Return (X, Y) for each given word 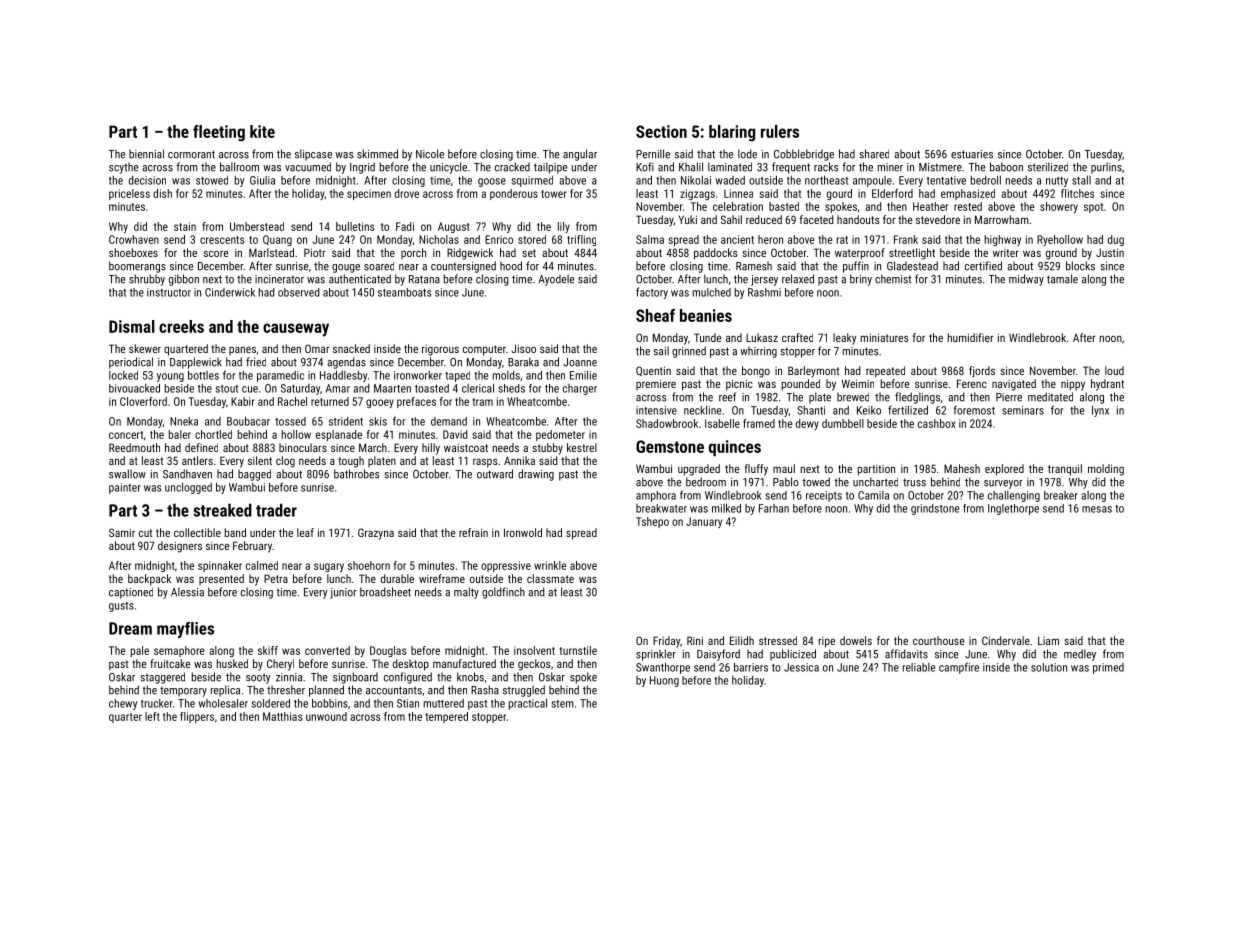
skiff (268, 650)
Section (661, 131)
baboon (1006, 167)
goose (492, 182)
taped (457, 376)
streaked (222, 510)
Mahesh (962, 468)
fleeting (219, 133)
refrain (473, 532)
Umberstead (257, 226)
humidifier (970, 337)
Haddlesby (343, 376)
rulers (780, 131)
